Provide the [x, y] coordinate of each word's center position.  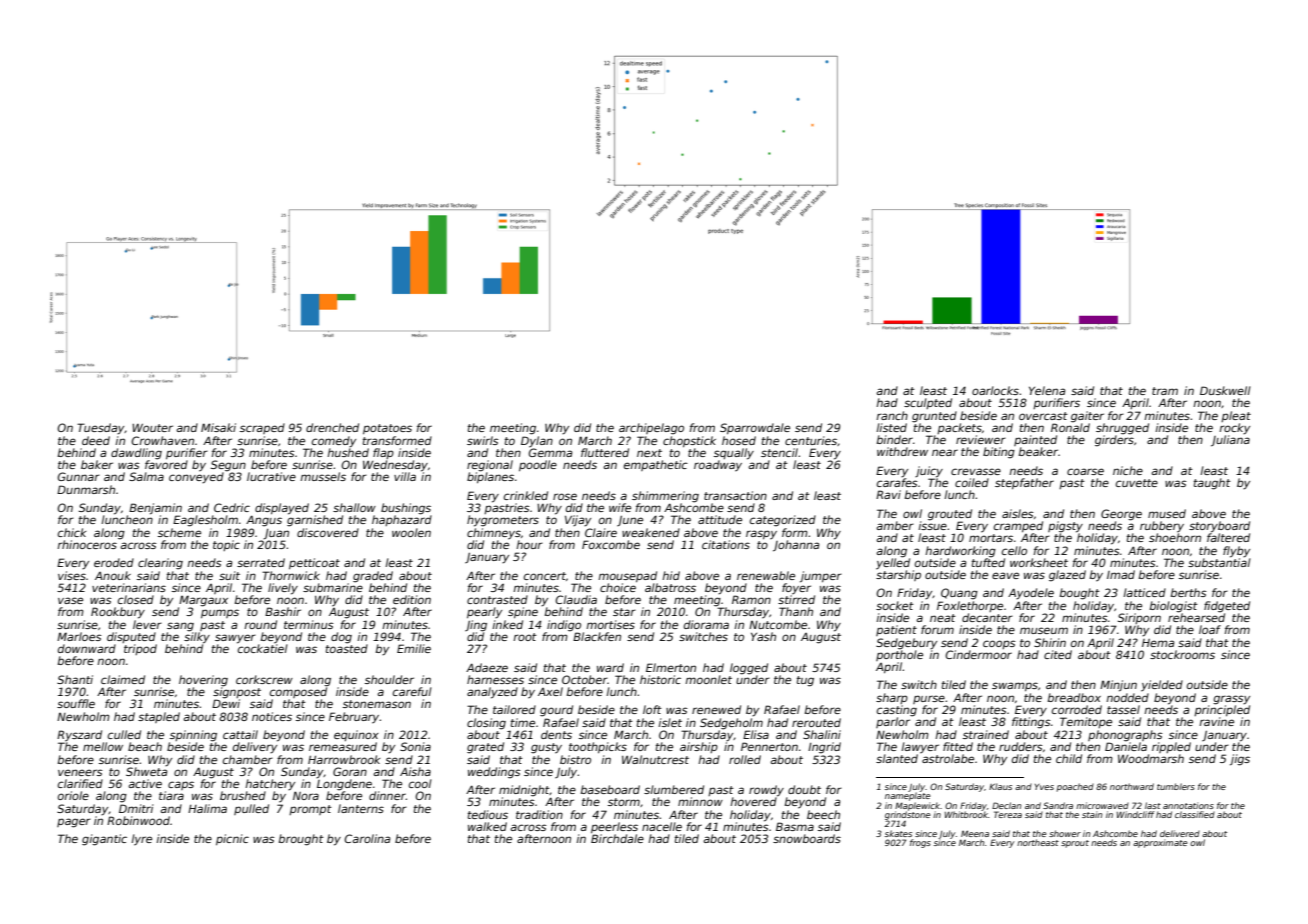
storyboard [1219, 527]
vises [72, 575]
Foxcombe [611, 544]
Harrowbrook [344, 759]
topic [226, 545]
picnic [232, 839]
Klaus [1000, 786]
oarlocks [995, 390]
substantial [1219, 562]
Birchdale [617, 838]
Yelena [1047, 390]
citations [726, 544]
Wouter [152, 428]
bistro [575, 759]
